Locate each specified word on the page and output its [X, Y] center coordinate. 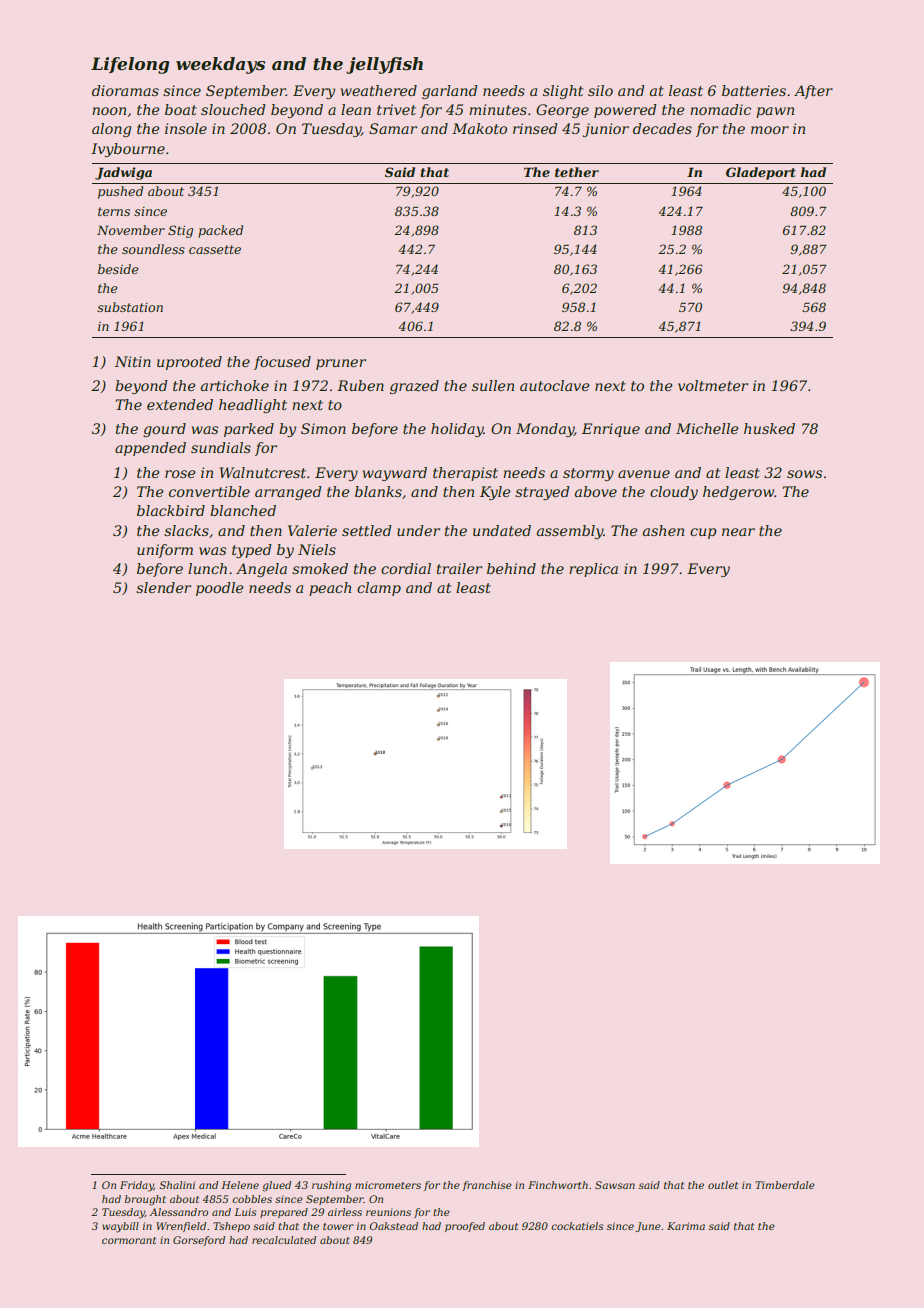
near [738, 532]
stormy [588, 474]
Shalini [177, 1185]
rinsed [535, 128]
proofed [465, 1227]
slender [163, 587]
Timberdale [785, 1185]
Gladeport [761, 173]
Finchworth [558, 1185]
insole [186, 128]
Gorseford [199, 1241]
